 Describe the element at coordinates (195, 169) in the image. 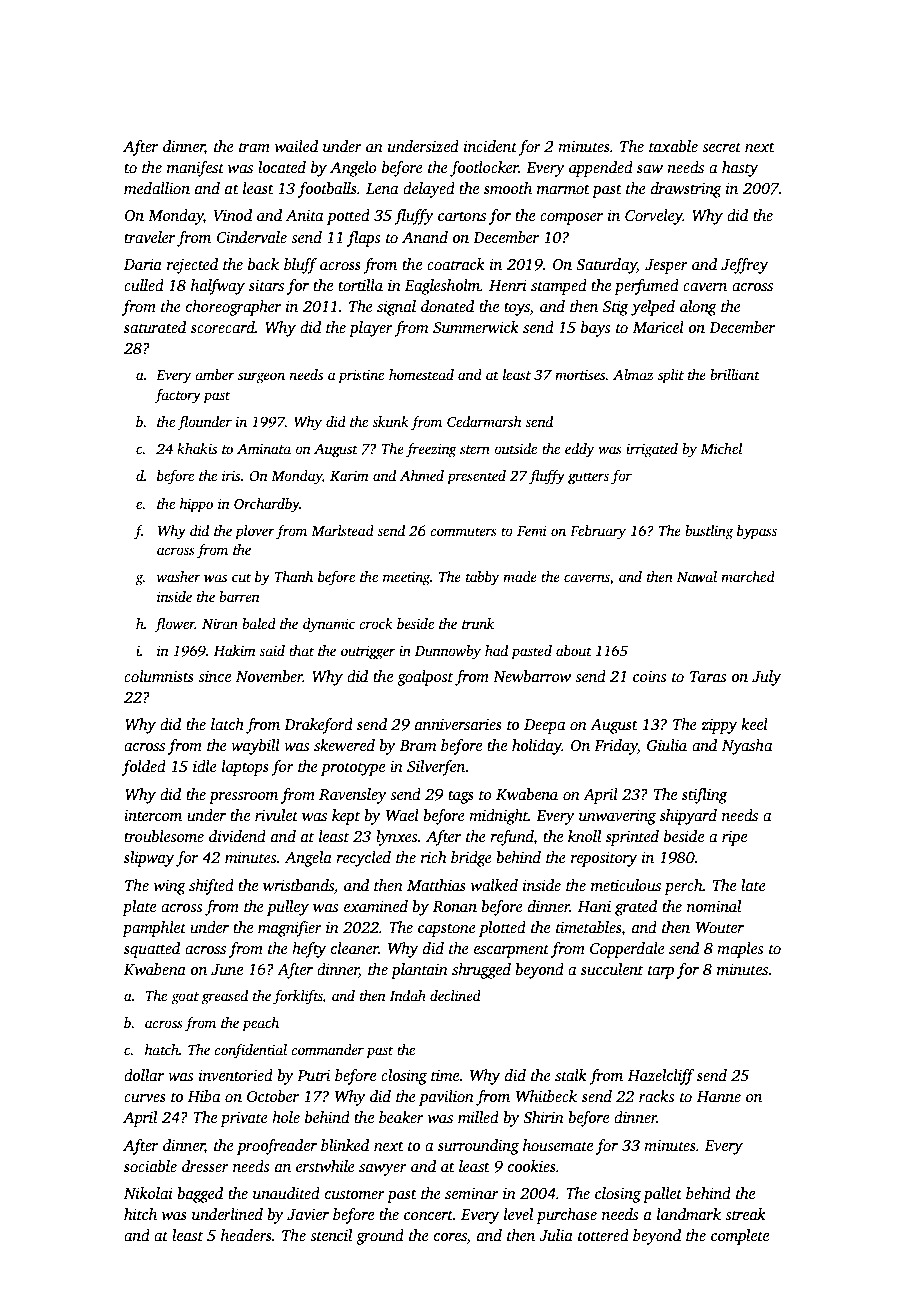

I see `manifest` at that location.
